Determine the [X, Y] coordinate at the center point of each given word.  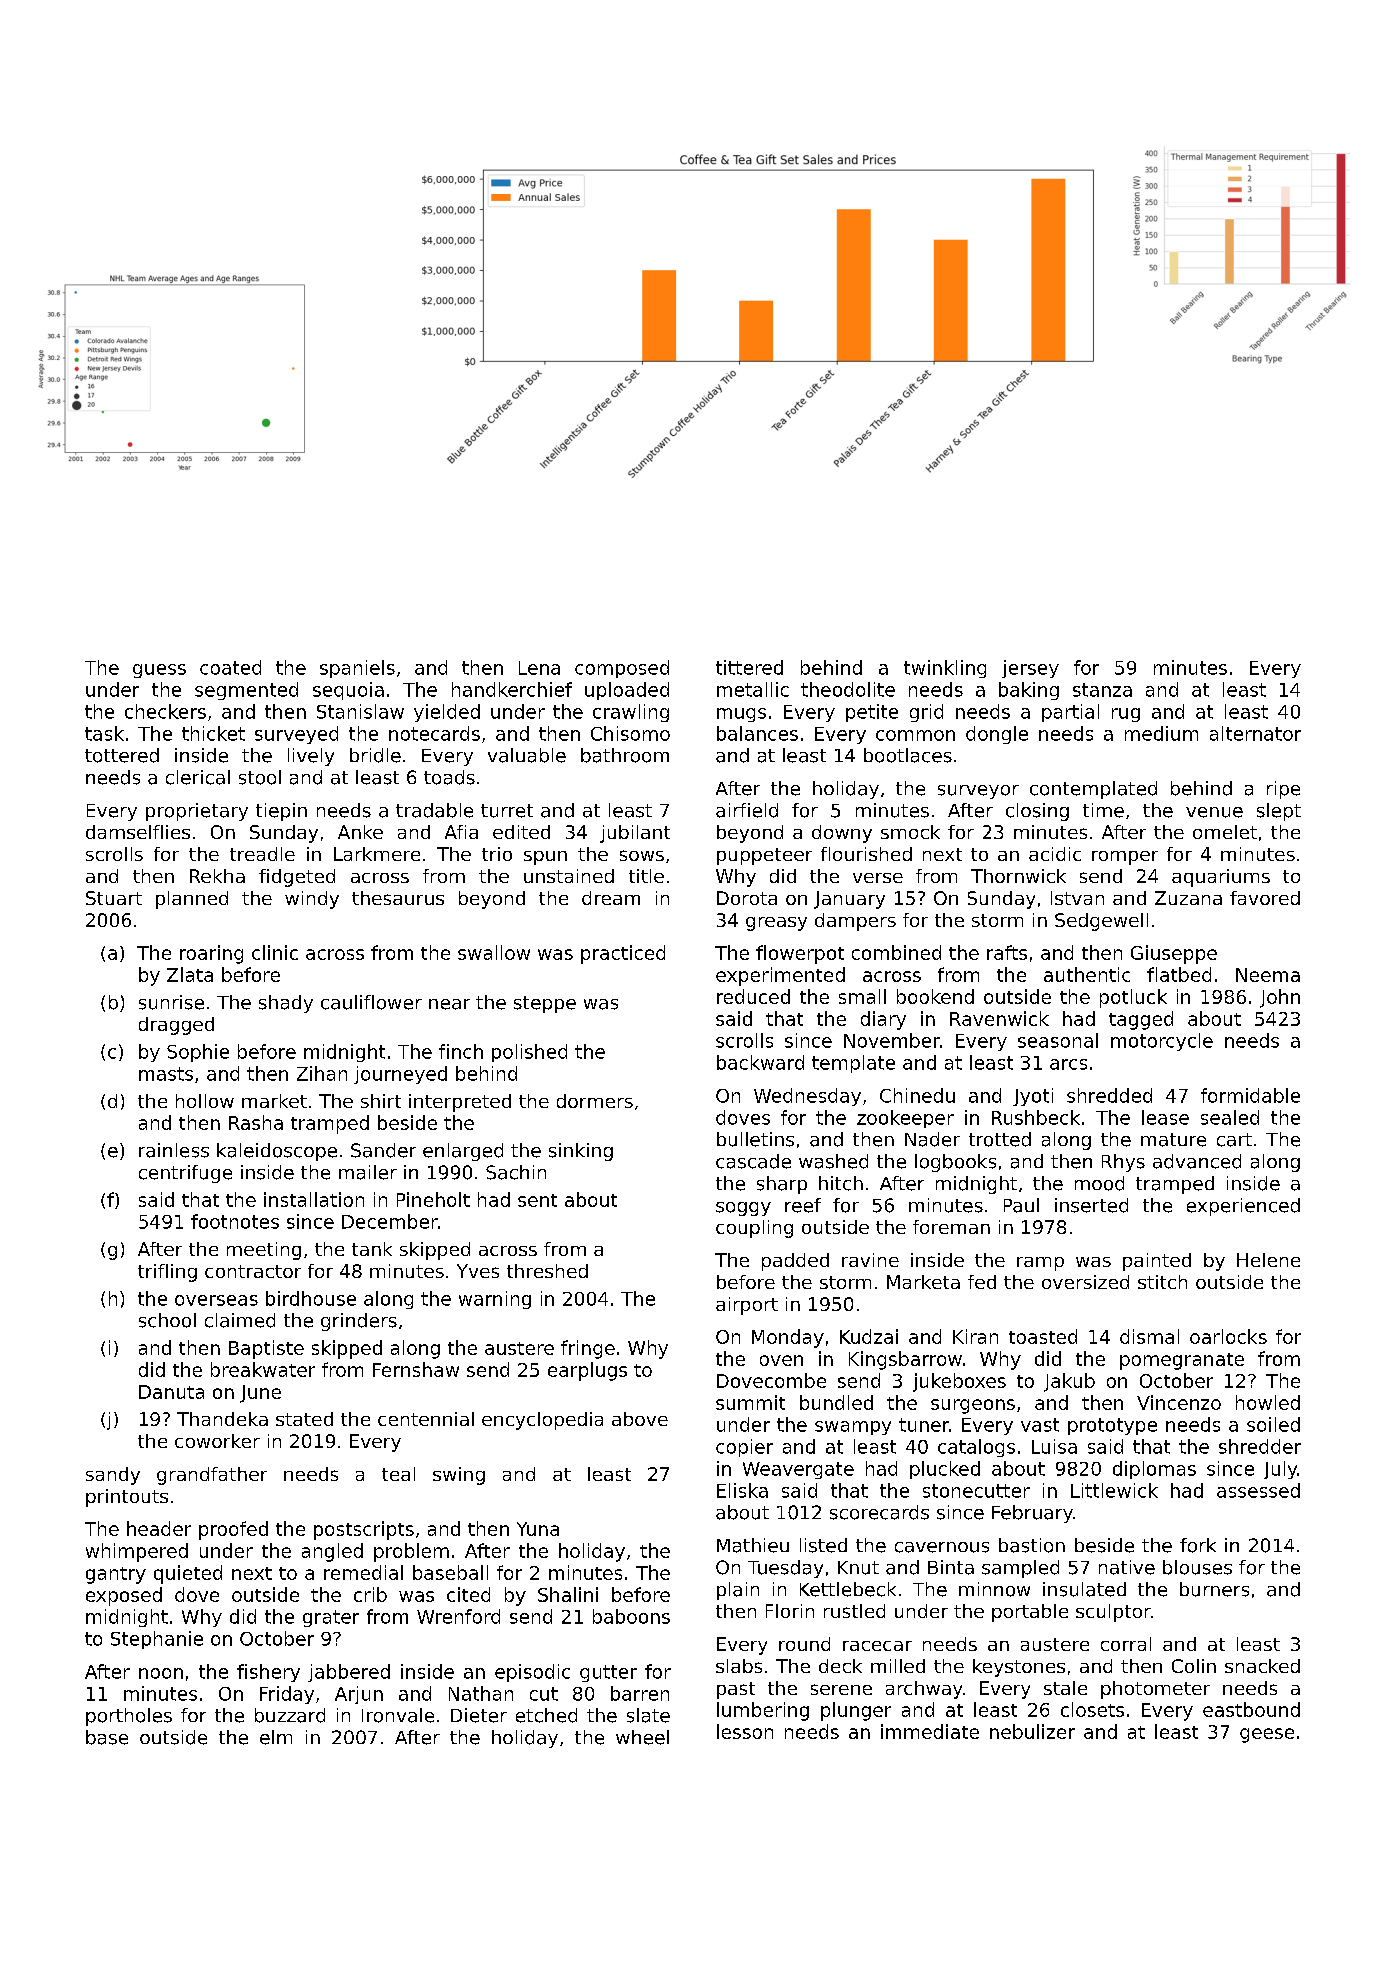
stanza [1102, 690]
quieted [188, 1574]
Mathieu [753, 1545]
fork [1198, 1545]
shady [286, 1004]
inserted [1091, 1205]
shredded [1109, 1095]
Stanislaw [360, 711]
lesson [745, 1731]
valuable [527, 755]
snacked [1262, 1666]
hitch [841, 1183]
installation [314, 1199]
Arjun [359, 1695]
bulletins [755, 1139]
